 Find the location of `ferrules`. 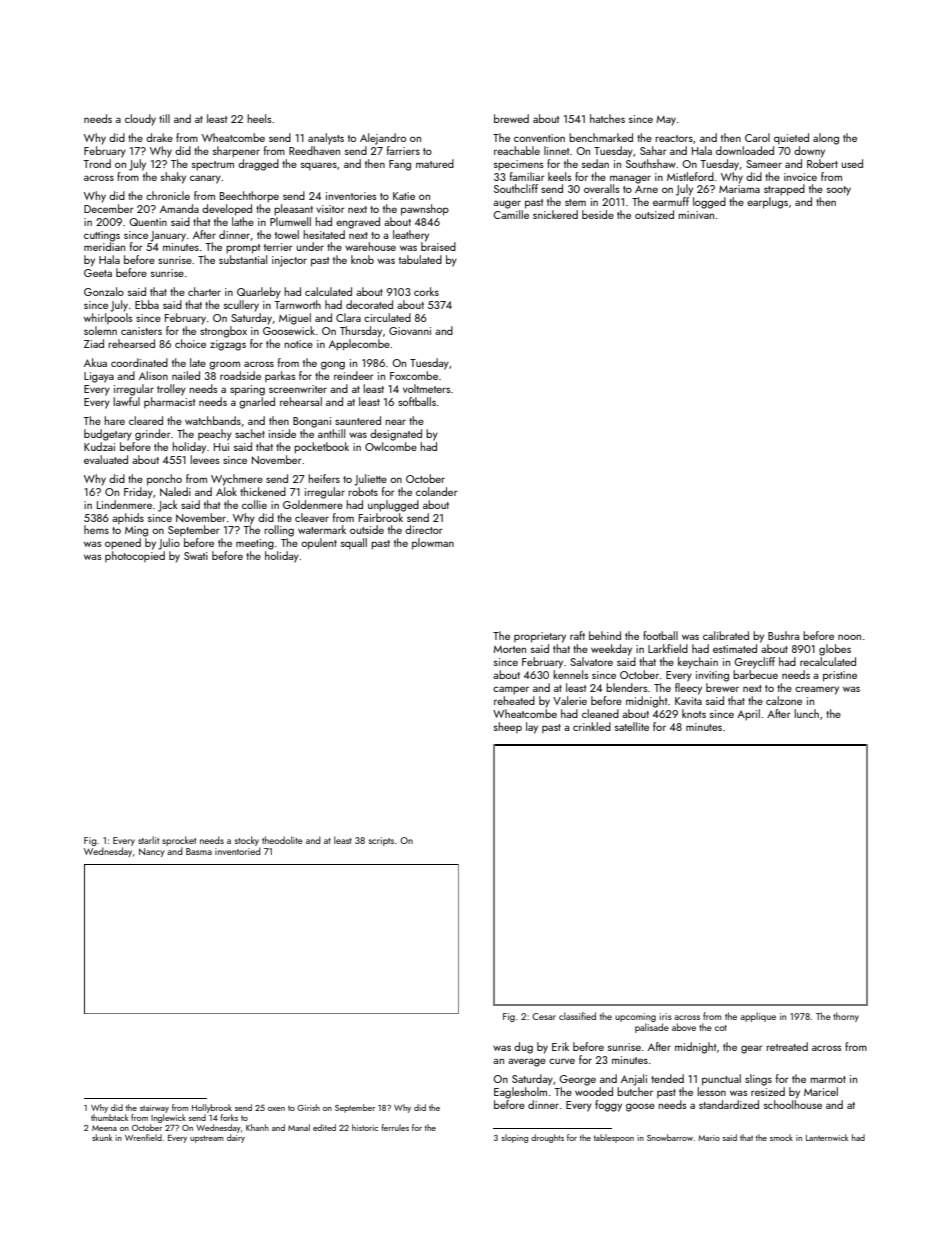

ferrules is located at coordinates (395, 1127).
